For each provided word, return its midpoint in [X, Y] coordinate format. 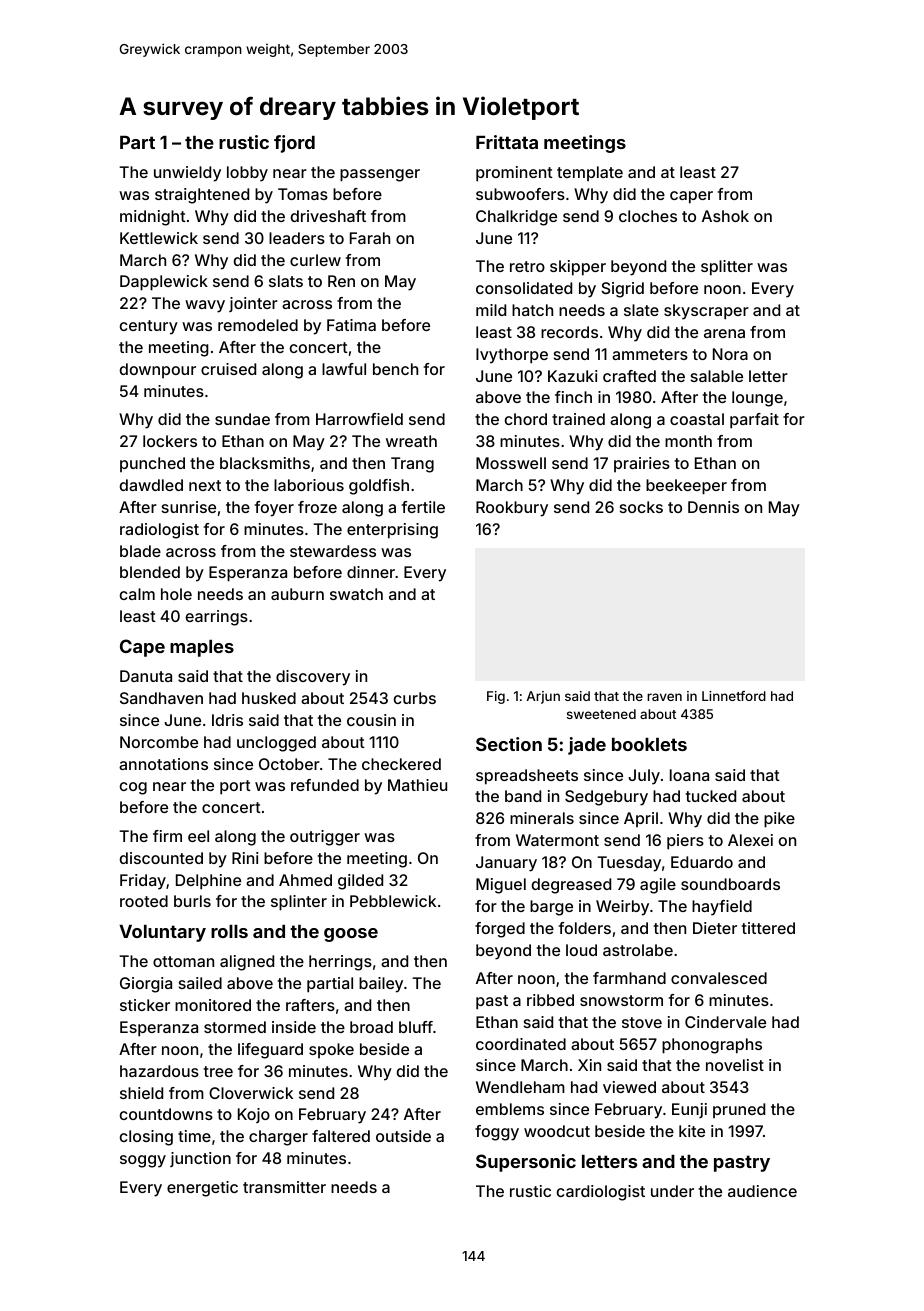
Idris [227, 720]
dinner [371, 572]
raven [664, 697]
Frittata [507, 142]
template [590, 173]
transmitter [284, 1187]
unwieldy [187, 174]
